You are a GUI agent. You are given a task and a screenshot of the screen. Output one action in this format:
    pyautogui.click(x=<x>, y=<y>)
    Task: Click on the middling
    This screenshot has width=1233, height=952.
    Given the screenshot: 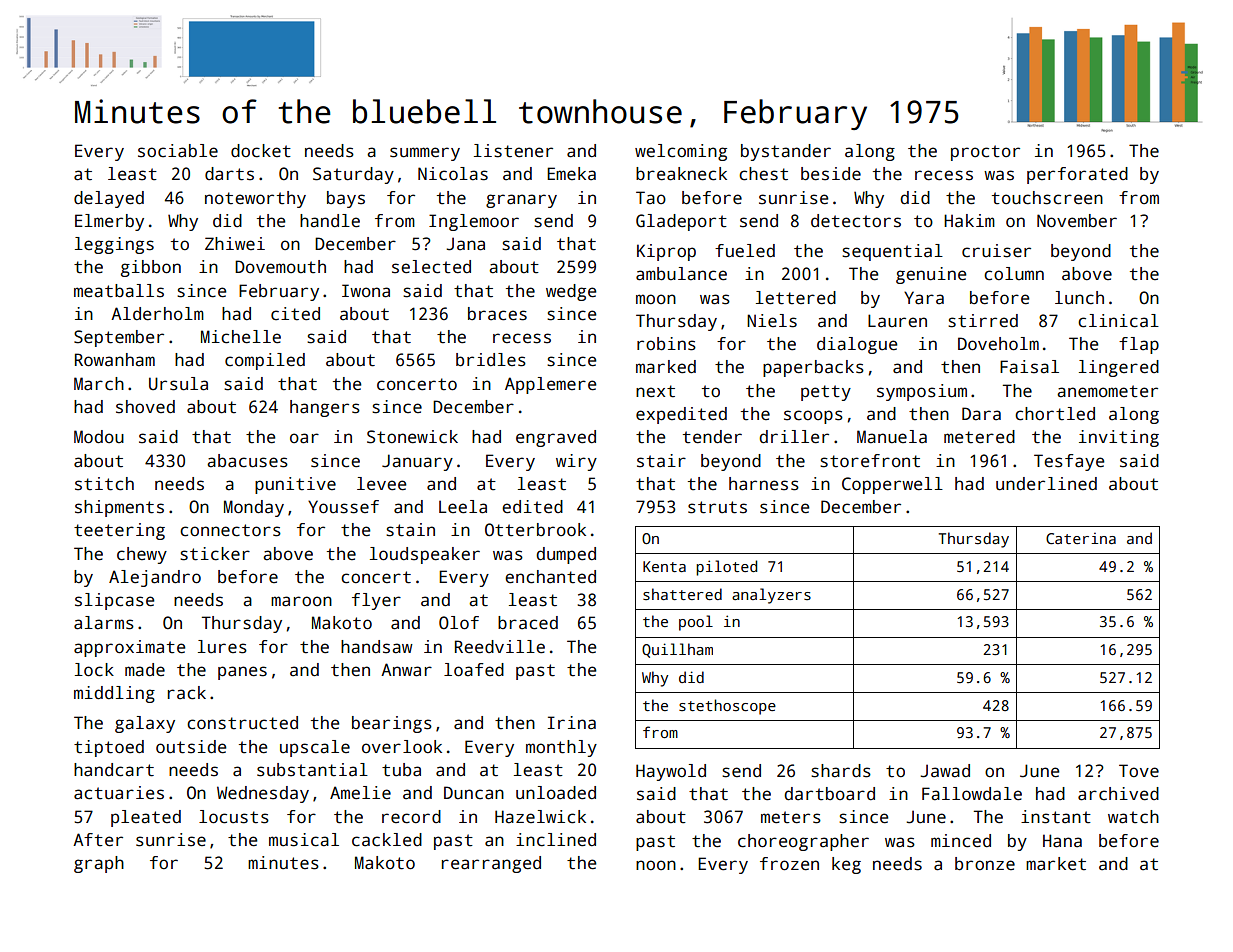 What is the action you would take?
    pyautogui.click(x=114, y=694)
